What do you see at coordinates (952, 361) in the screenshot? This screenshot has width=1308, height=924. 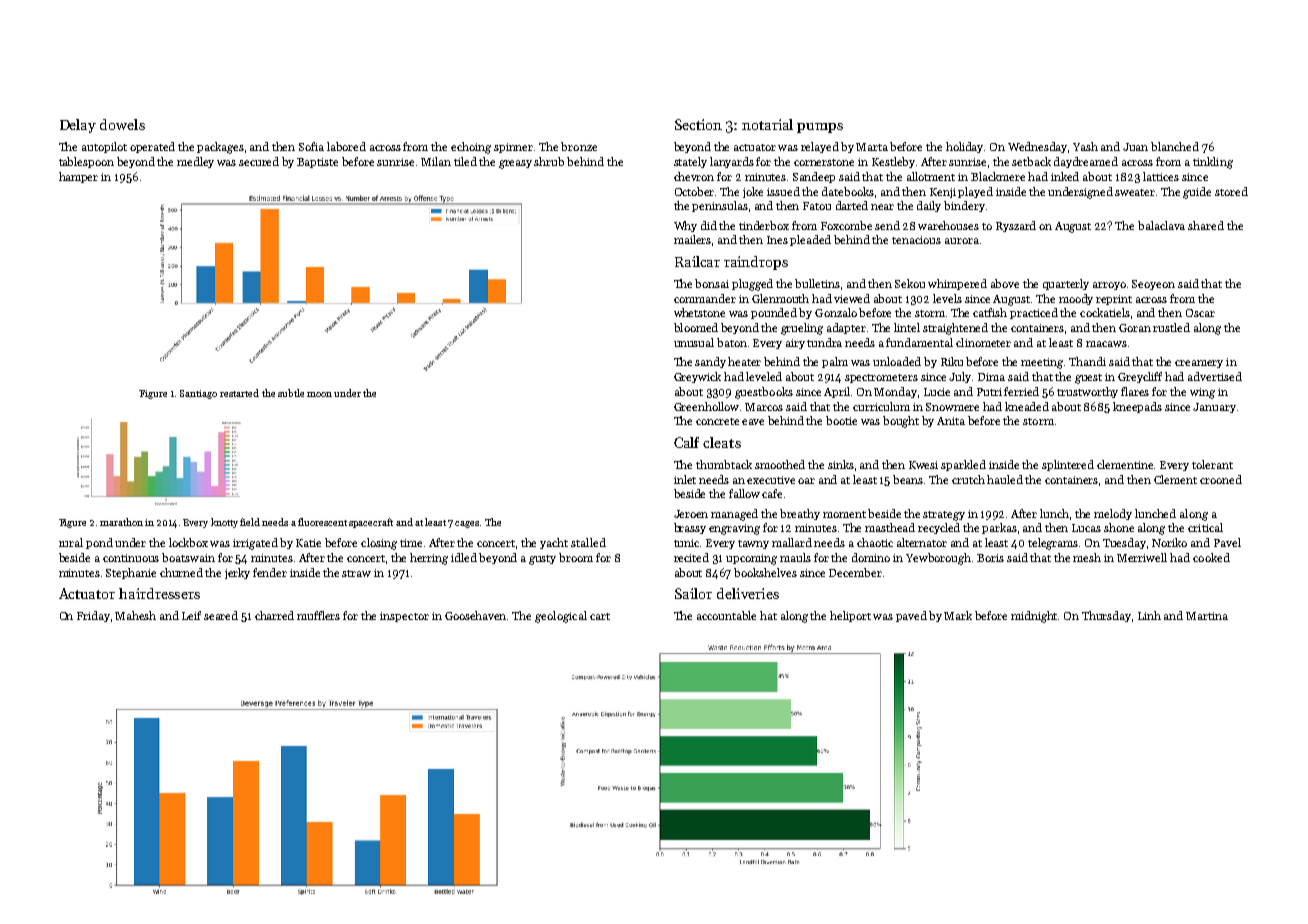 I see `Riku` at bounding box center [952, 361].
